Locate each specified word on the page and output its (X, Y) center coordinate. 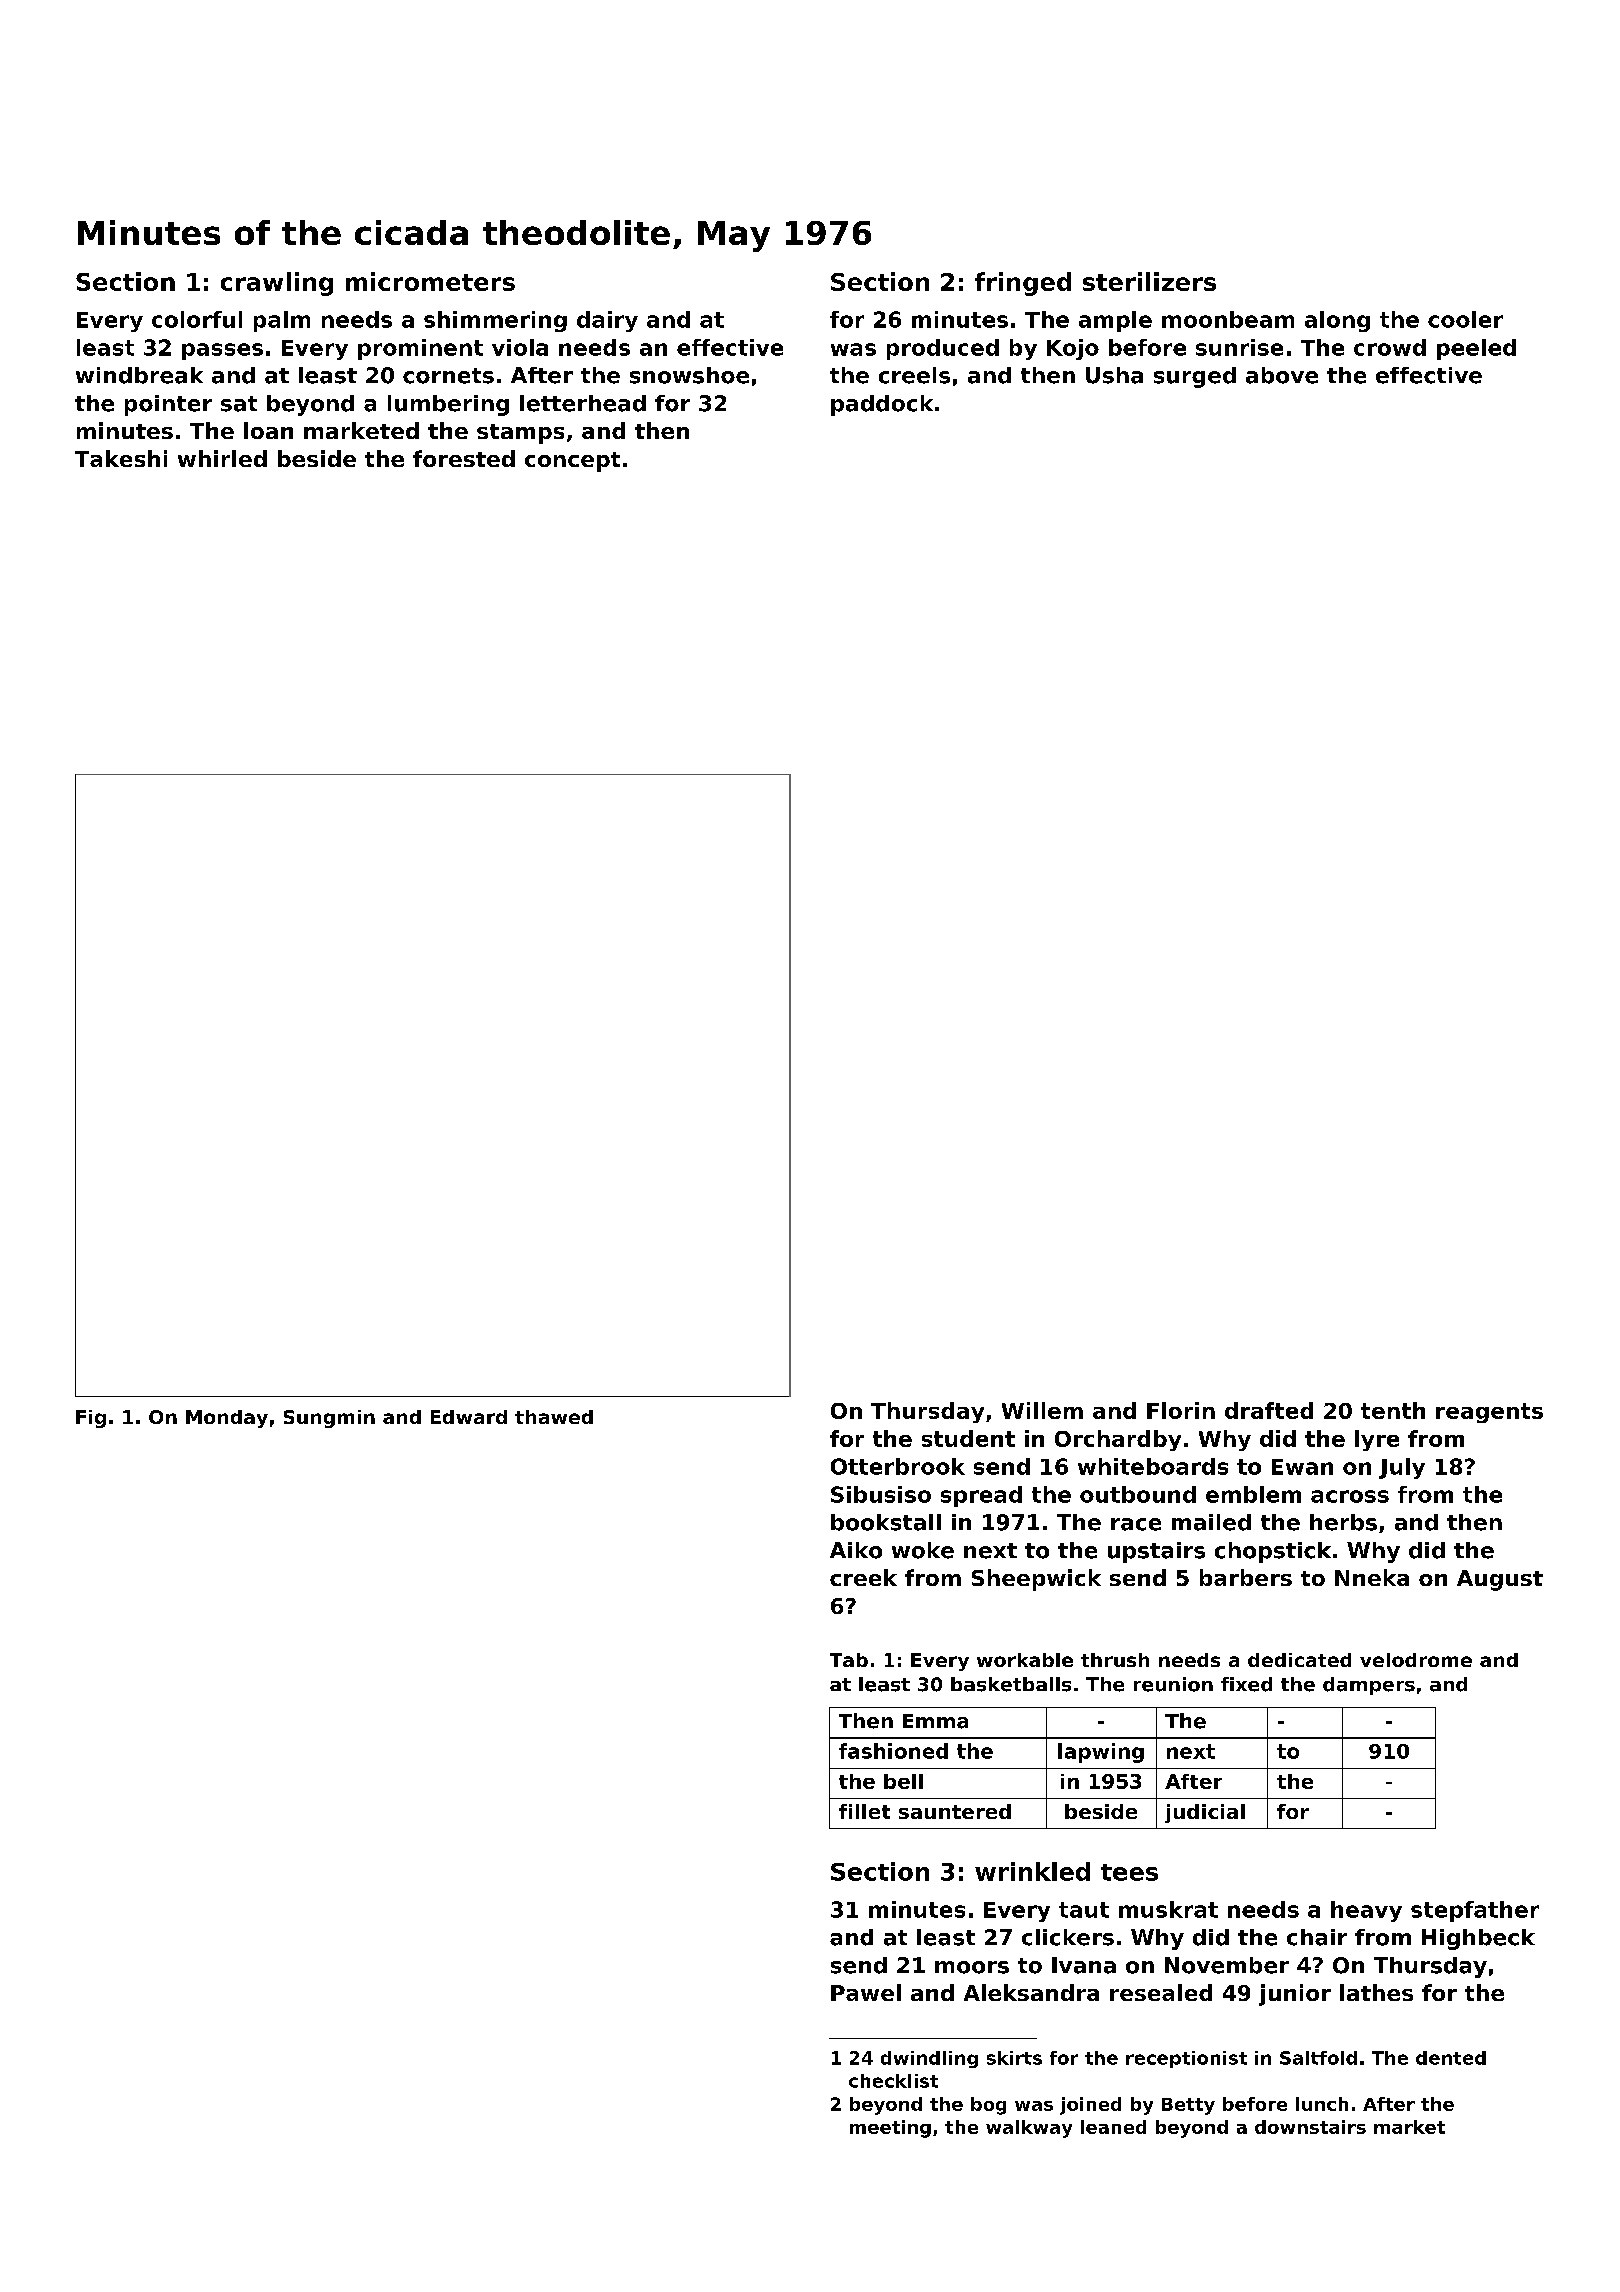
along (1337, 321)
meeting (890, 2129)
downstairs (1310, 2127)
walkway (1029, 2129)
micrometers (430, 281)
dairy (607, 321)
